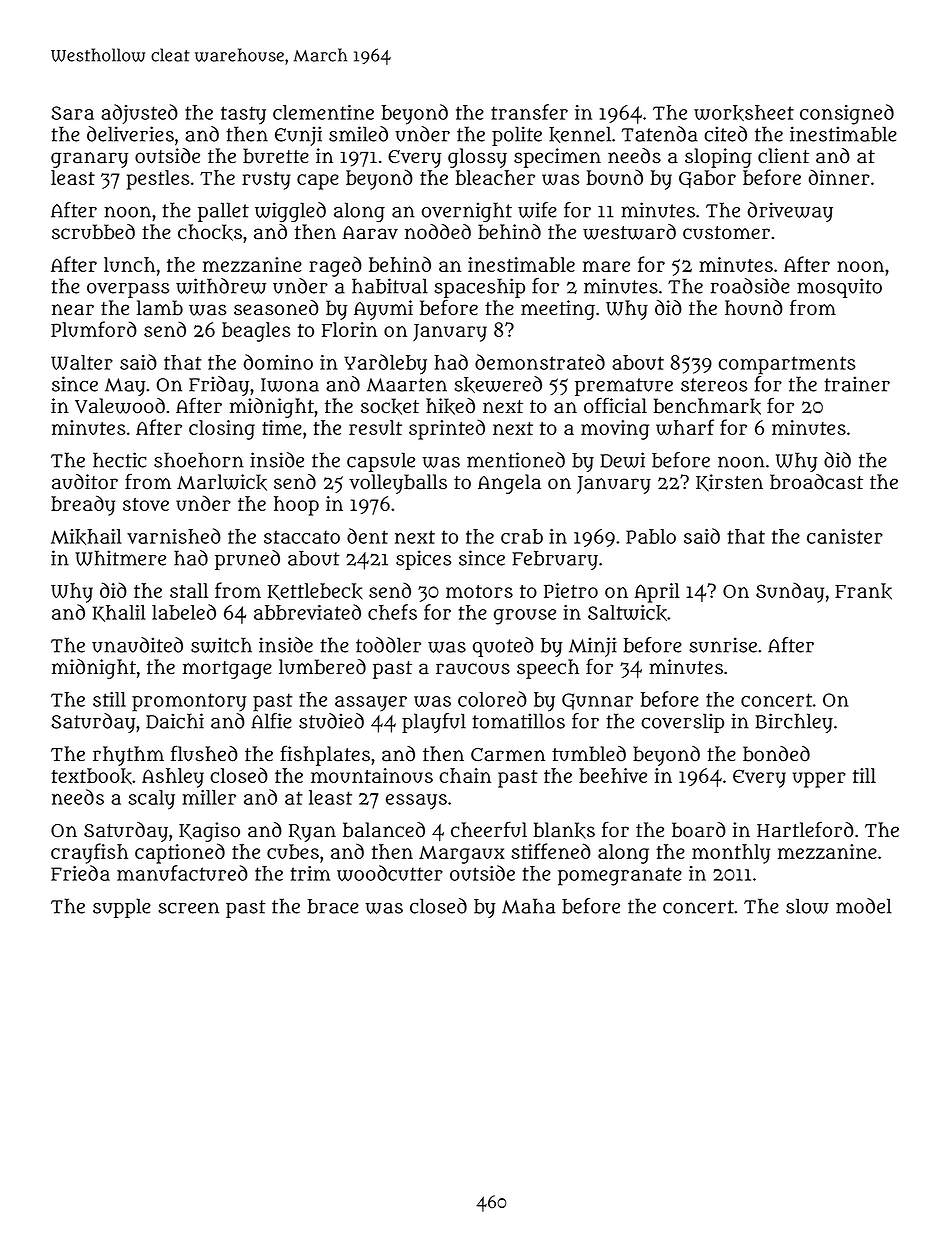 The height and width of the screenshot is (1233, 952). What do you see at coordinates (290, 385) in the screenshot?
I see `Iwona` at bounding box center [290, 385].
